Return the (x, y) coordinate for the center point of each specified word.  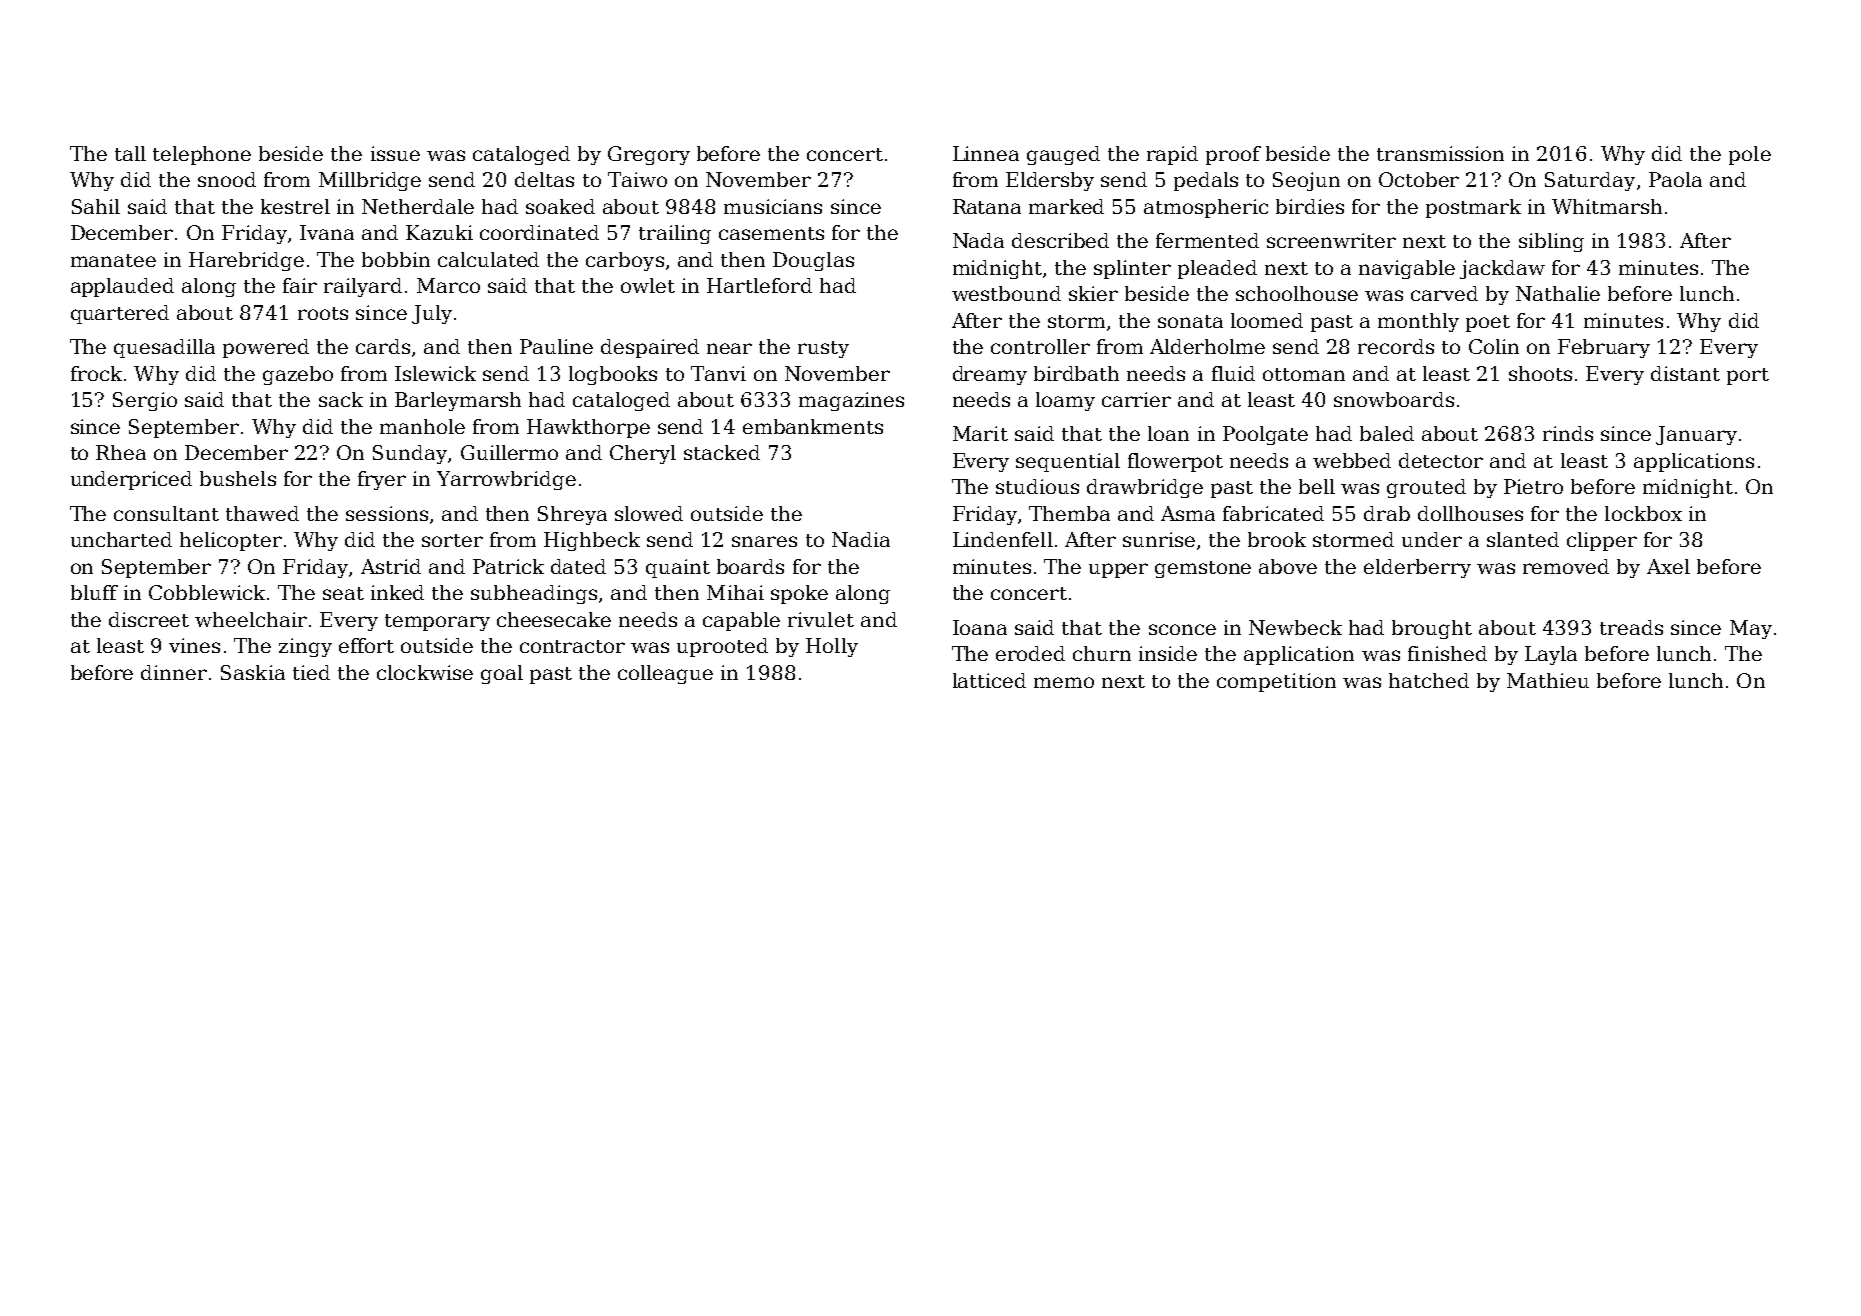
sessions (387, 513)
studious (1037, 486)
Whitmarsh (1607, 206)
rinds (1568, 433)
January (1696, 435)
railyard (363, 287)
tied (311, 672)
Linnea (986, 153)
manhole (422, 426)
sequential (1068, 462)
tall (130, 153)
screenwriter (1331, 240)
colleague (665, 674)
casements (771, 233)
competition (1276, 682)
